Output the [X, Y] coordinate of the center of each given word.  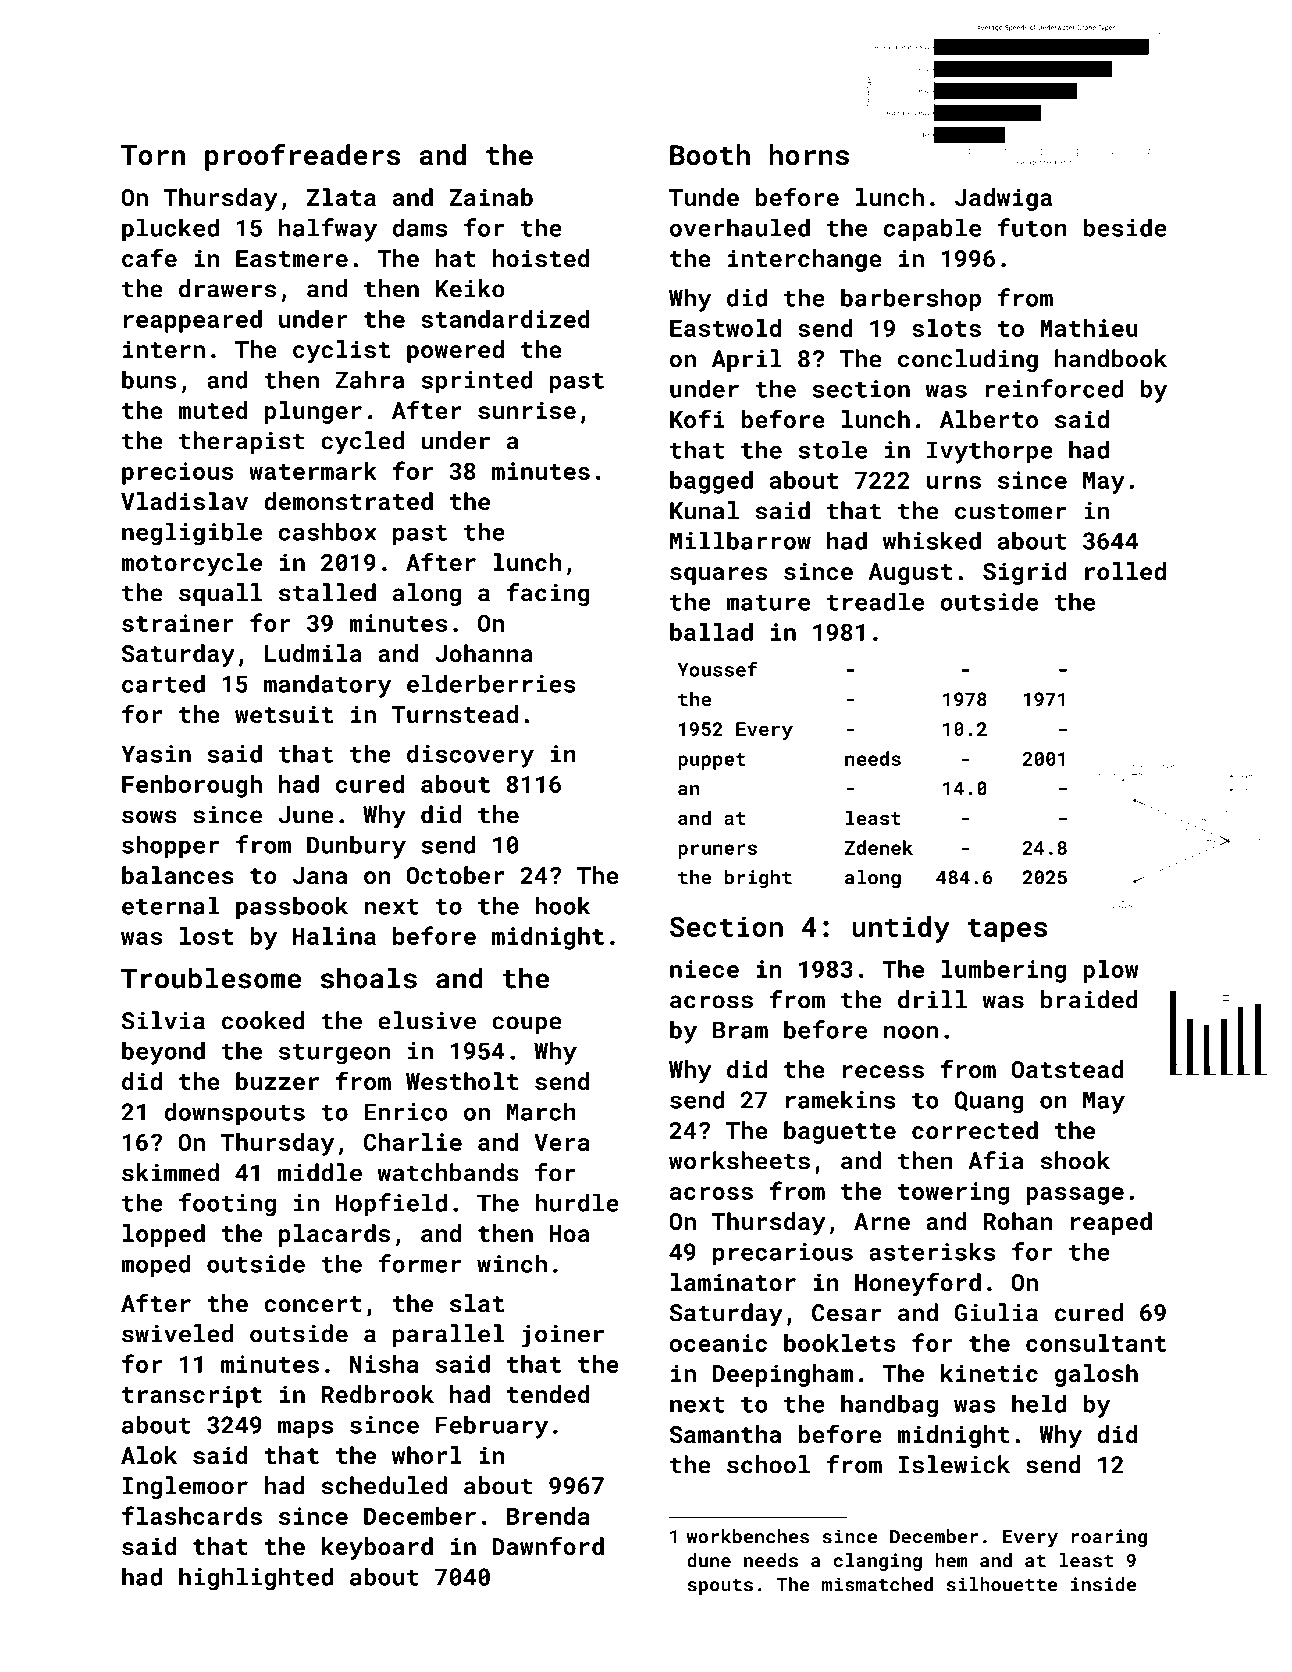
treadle [875, 601]
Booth [710, 155]
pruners [717, 851]
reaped [1111, 1223]
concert [313, 1304]
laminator [733, 1282]
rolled [1125, 571]
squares [718, 576]
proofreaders [302, 157]
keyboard [377, 1548]
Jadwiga [1003, 199]
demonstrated [348, 501]
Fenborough [192, 786]
